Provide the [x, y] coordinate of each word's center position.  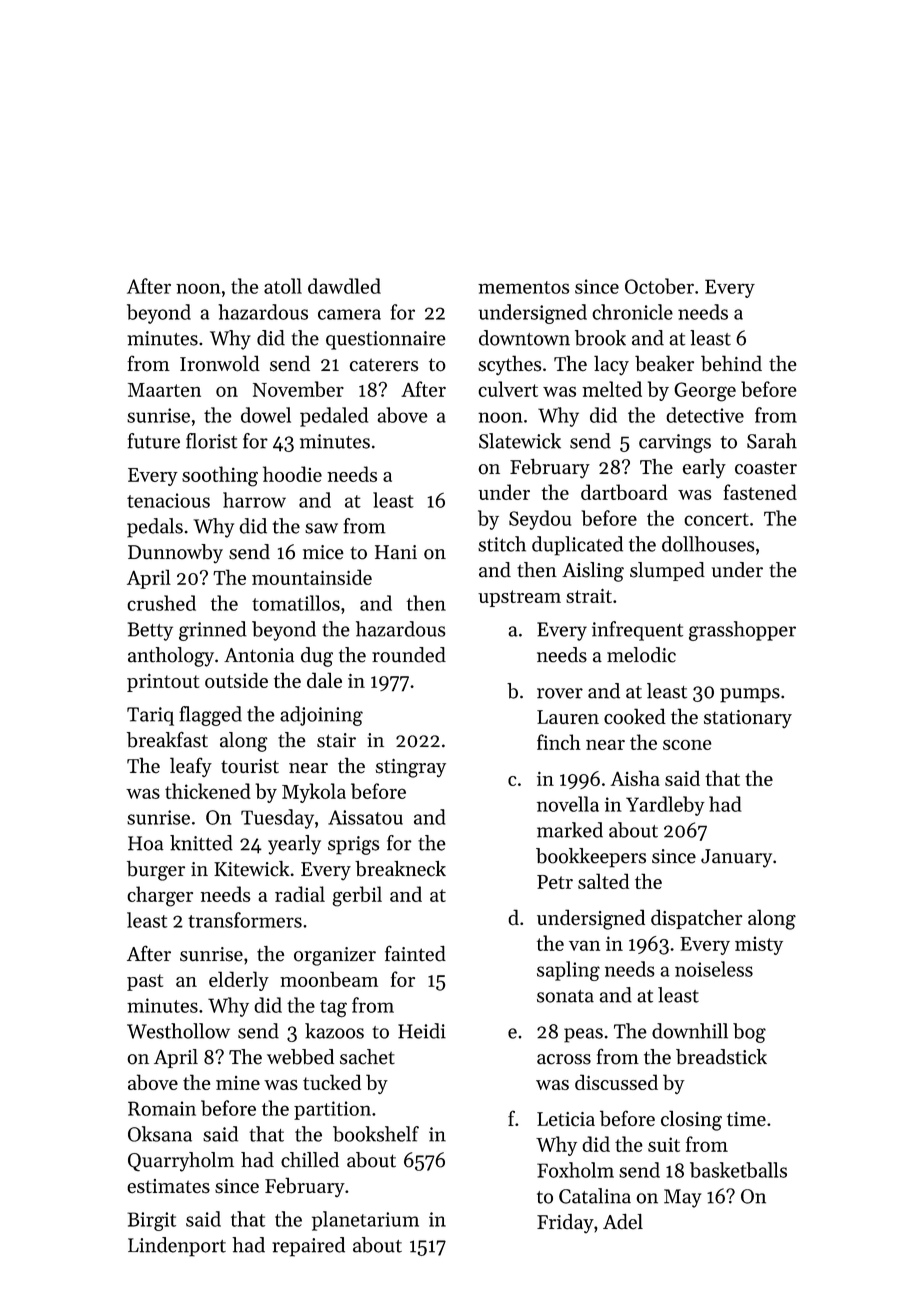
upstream [519, 598]
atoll [283, 286]
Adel [623, 1221]
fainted [415, 953]
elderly [239, 981]
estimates [168, 1186]
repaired [308, 1247]
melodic [641, 655]
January [736, 858]
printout [163, 683]
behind [731, 363]
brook [600, 338]
